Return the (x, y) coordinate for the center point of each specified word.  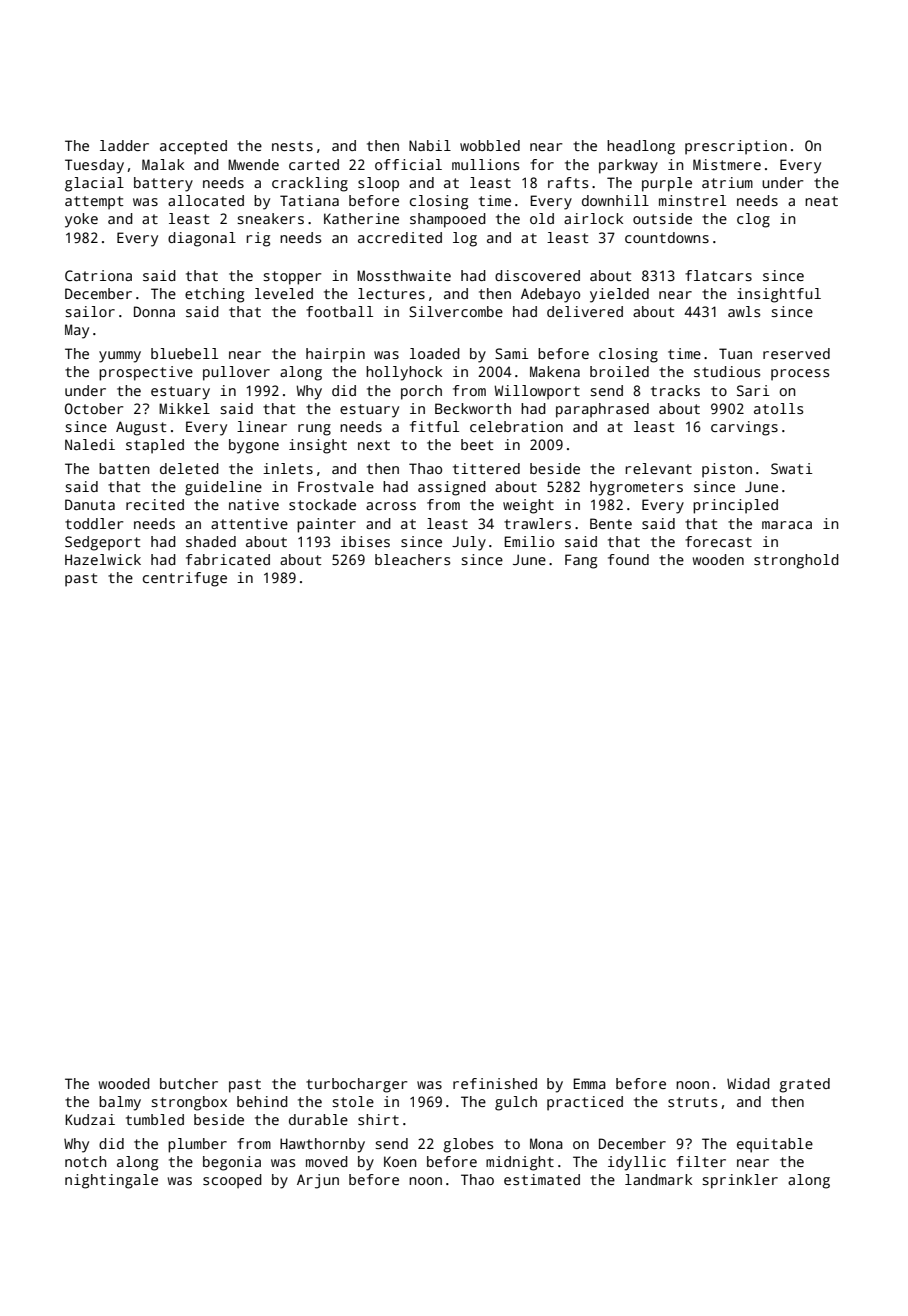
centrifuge (185, 579)
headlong (641, 147)
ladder (124, 145)
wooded (124, 1083)
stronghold (796, 561)
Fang (581, 561)
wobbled (490, 145)
